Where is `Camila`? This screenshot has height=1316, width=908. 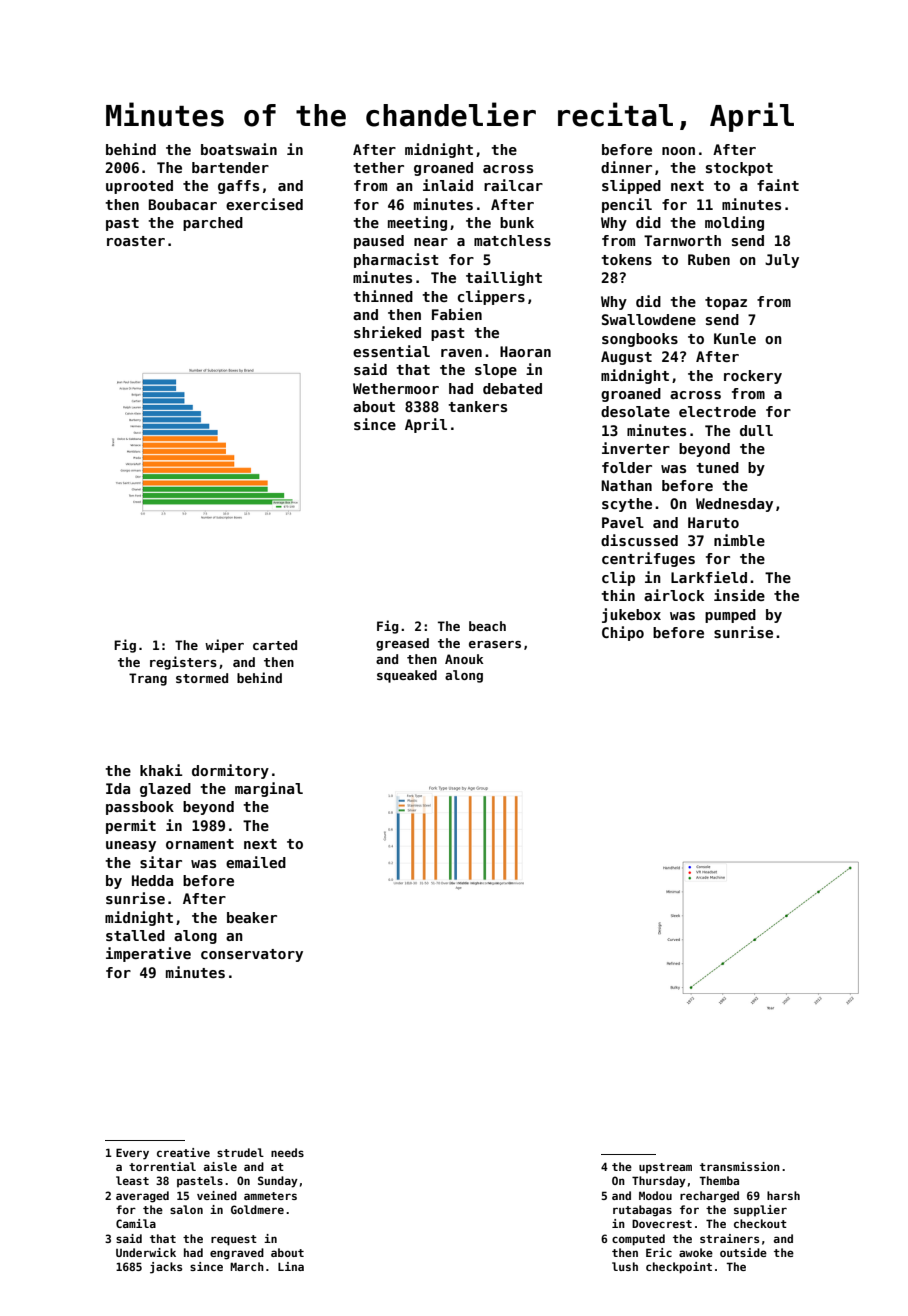
Camila is located at coordinates (136, 1223).
